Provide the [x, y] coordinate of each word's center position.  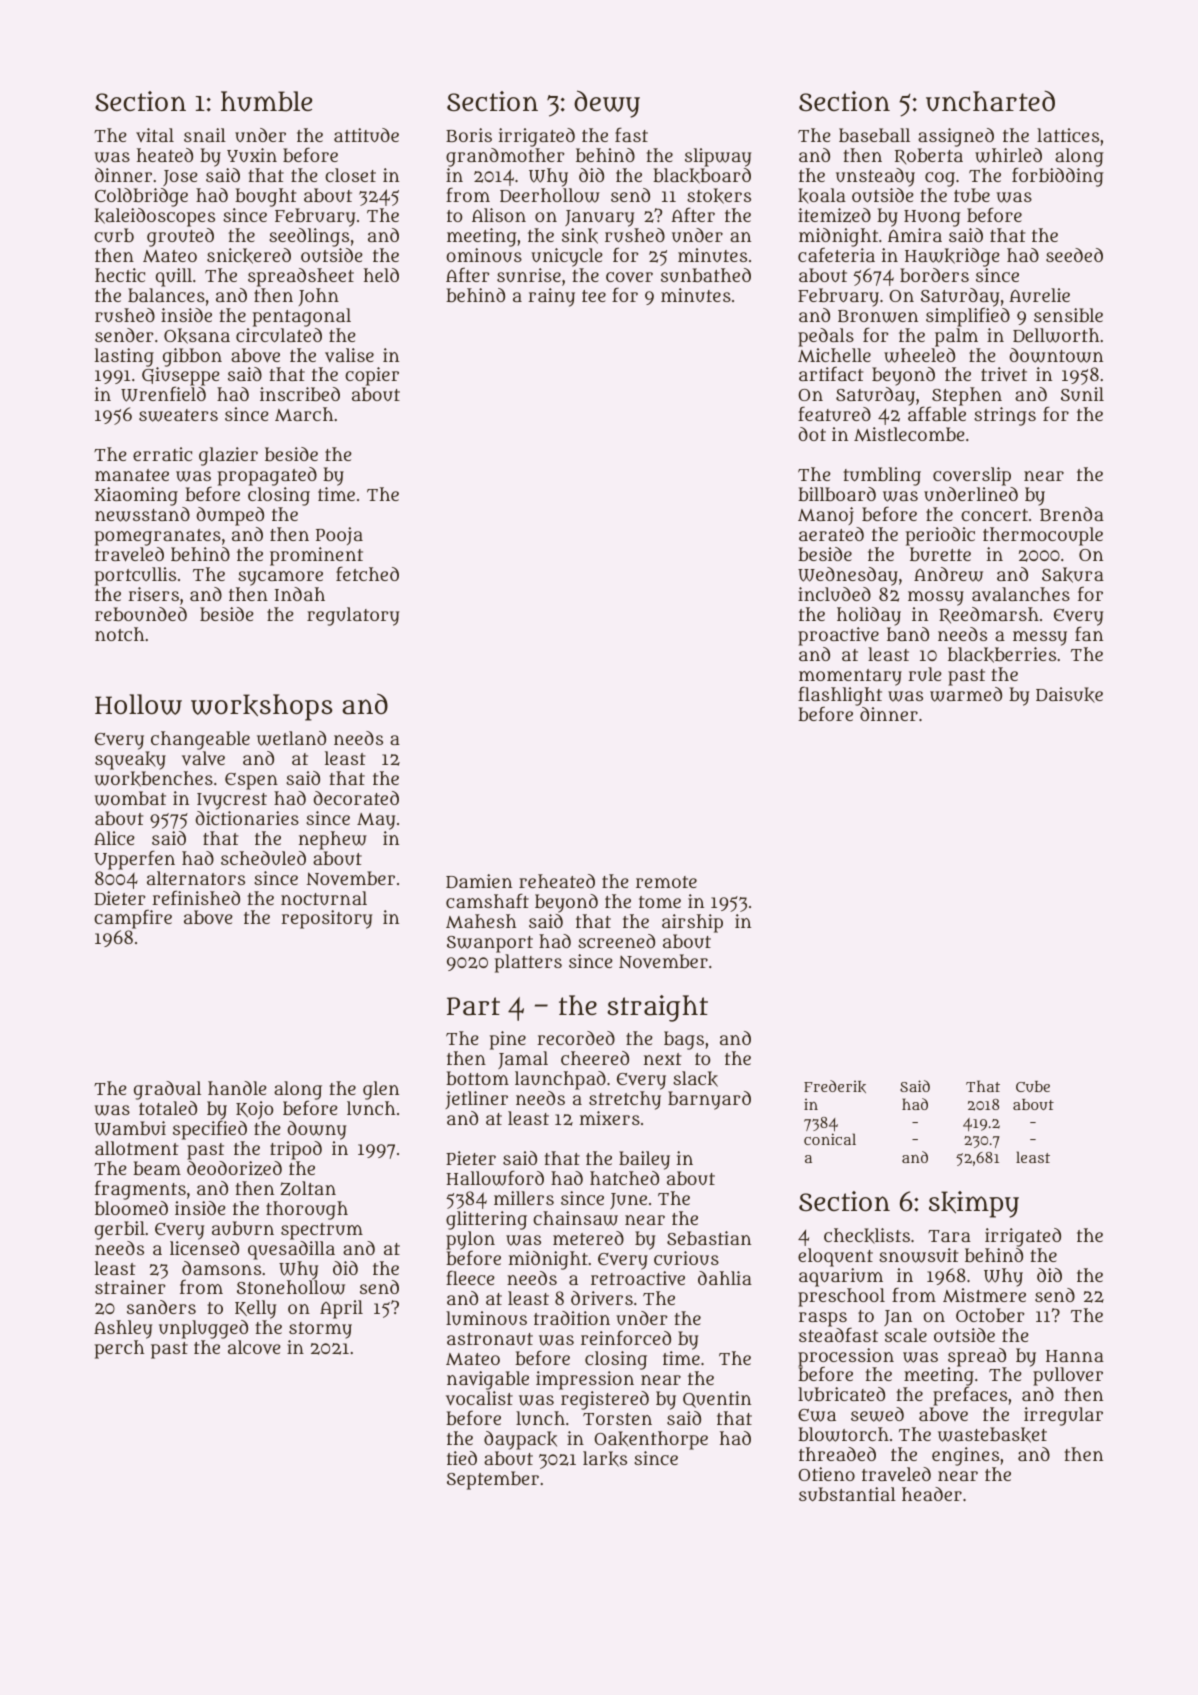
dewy [607, 104]
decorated [356, 798]
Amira [915, 235]
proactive [838, 636]
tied [462, 1458]
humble [266, 101]
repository [326, 919]
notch [119, 634]
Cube [1033, 1086]
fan [1089, 634]
